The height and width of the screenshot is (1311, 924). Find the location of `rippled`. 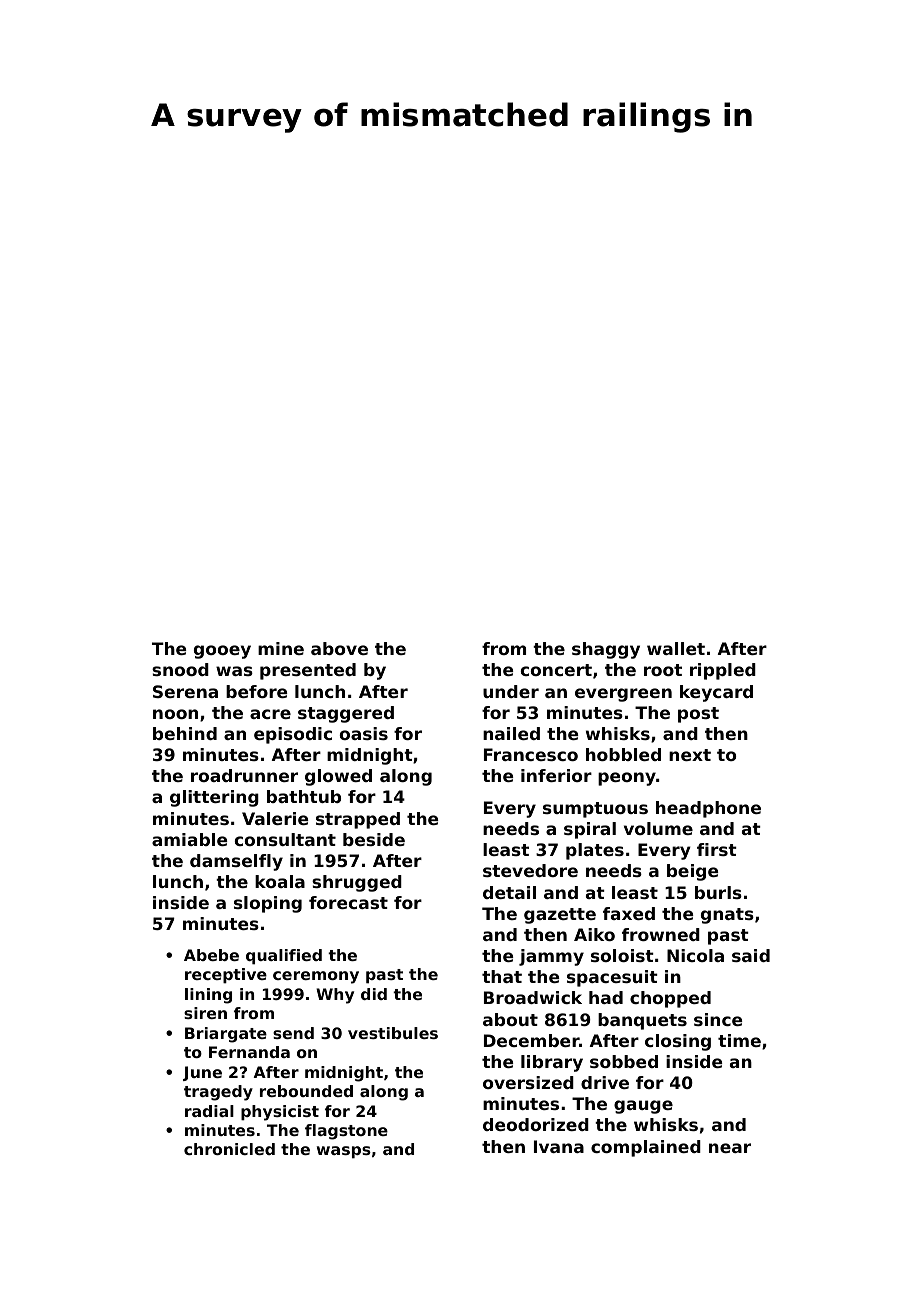

rippled is located at coordinates (723, 671).
